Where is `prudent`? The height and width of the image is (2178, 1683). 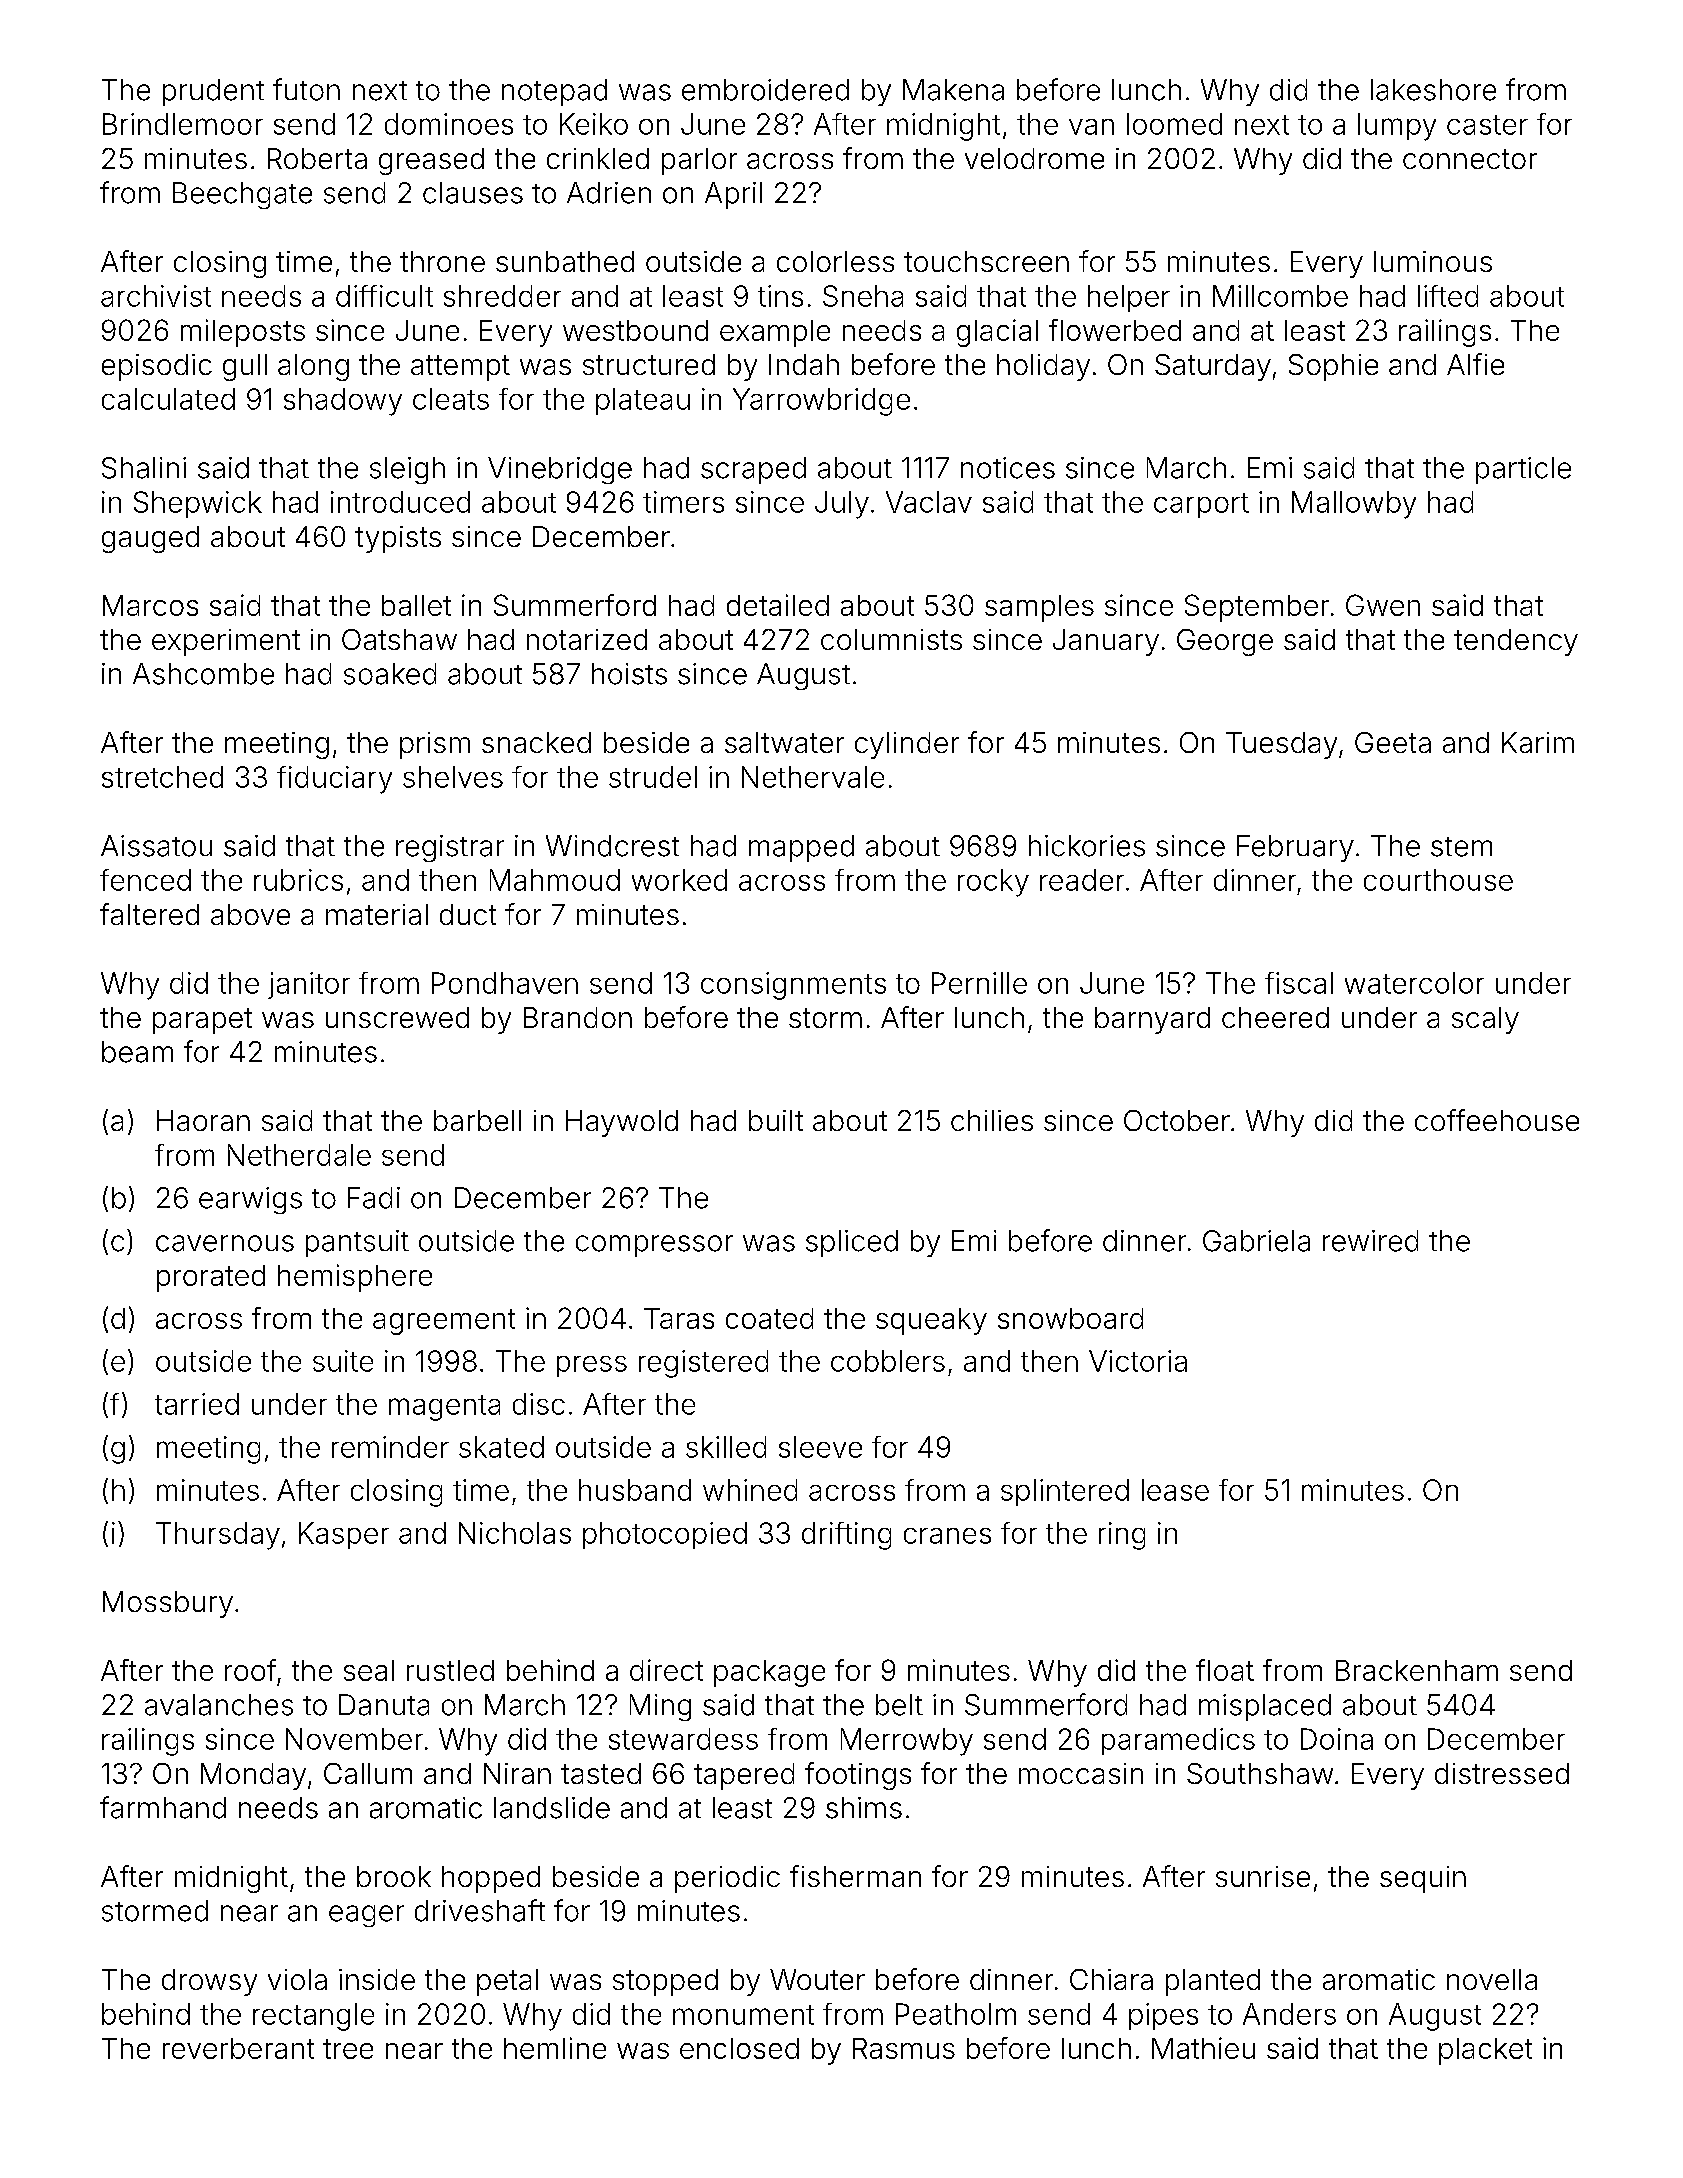
prudent is located at coordinates (213, 92).
